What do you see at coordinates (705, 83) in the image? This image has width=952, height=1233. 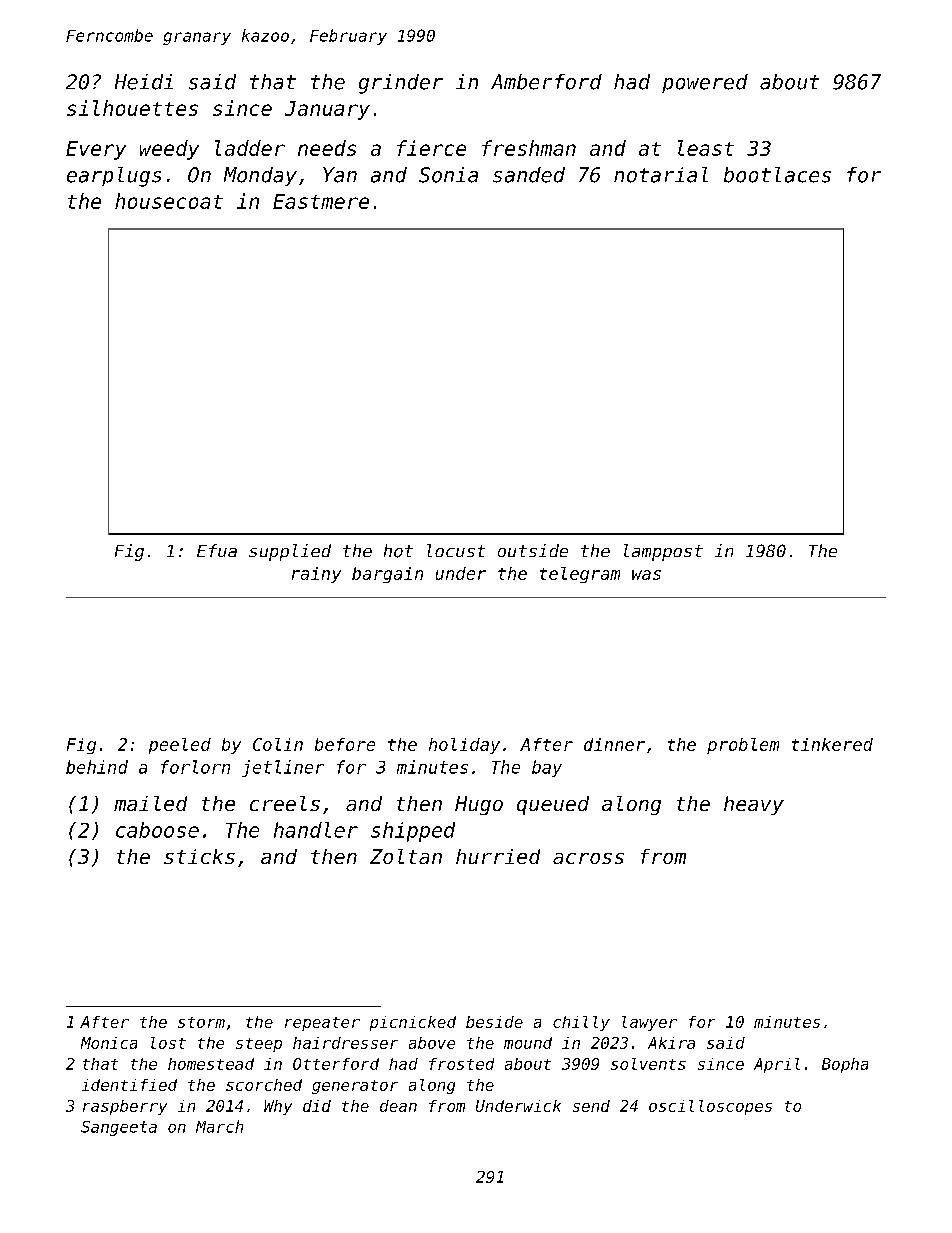 I see `powered` at bounding box center [705, 83].
